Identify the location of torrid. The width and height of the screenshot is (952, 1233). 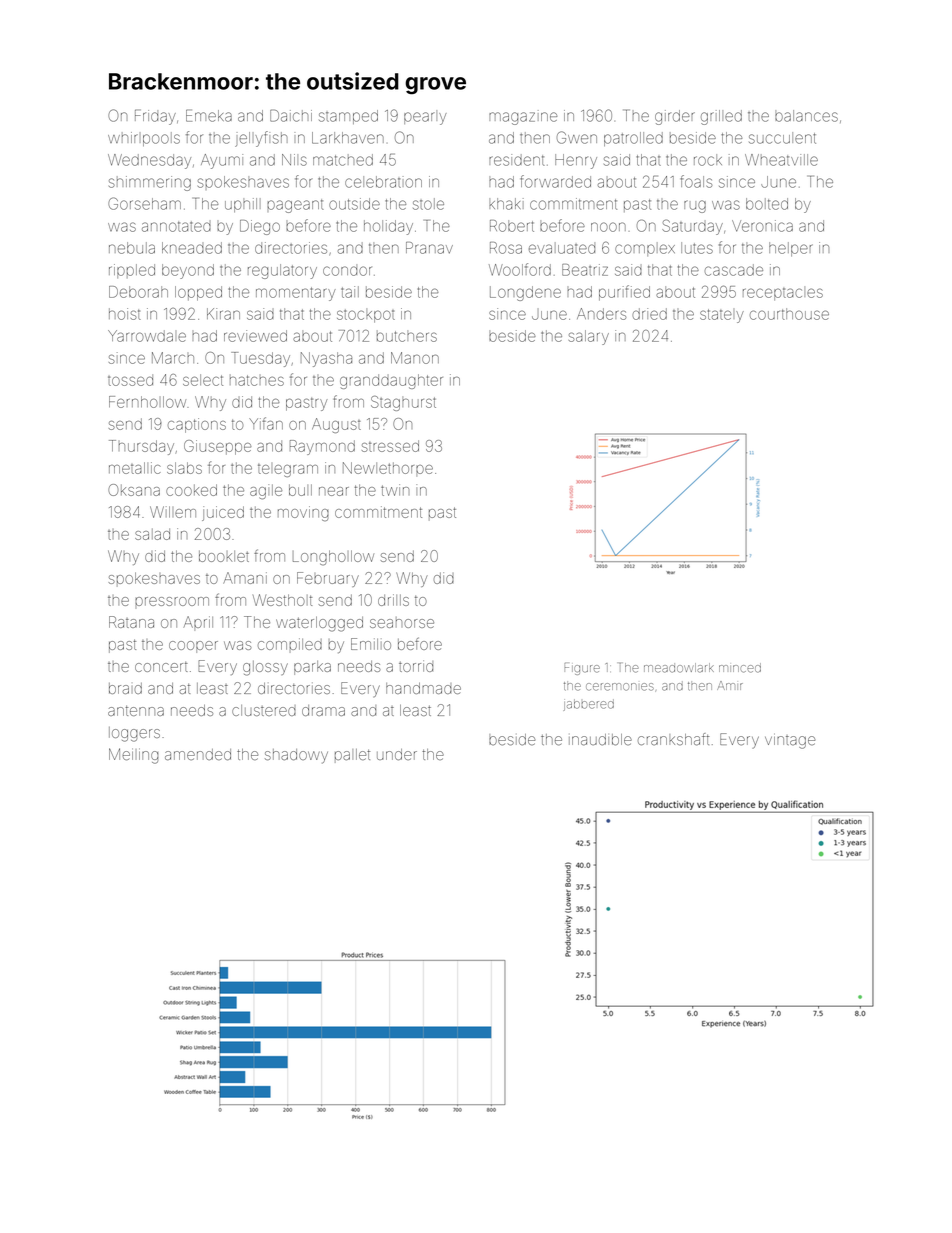
(416, 666).
